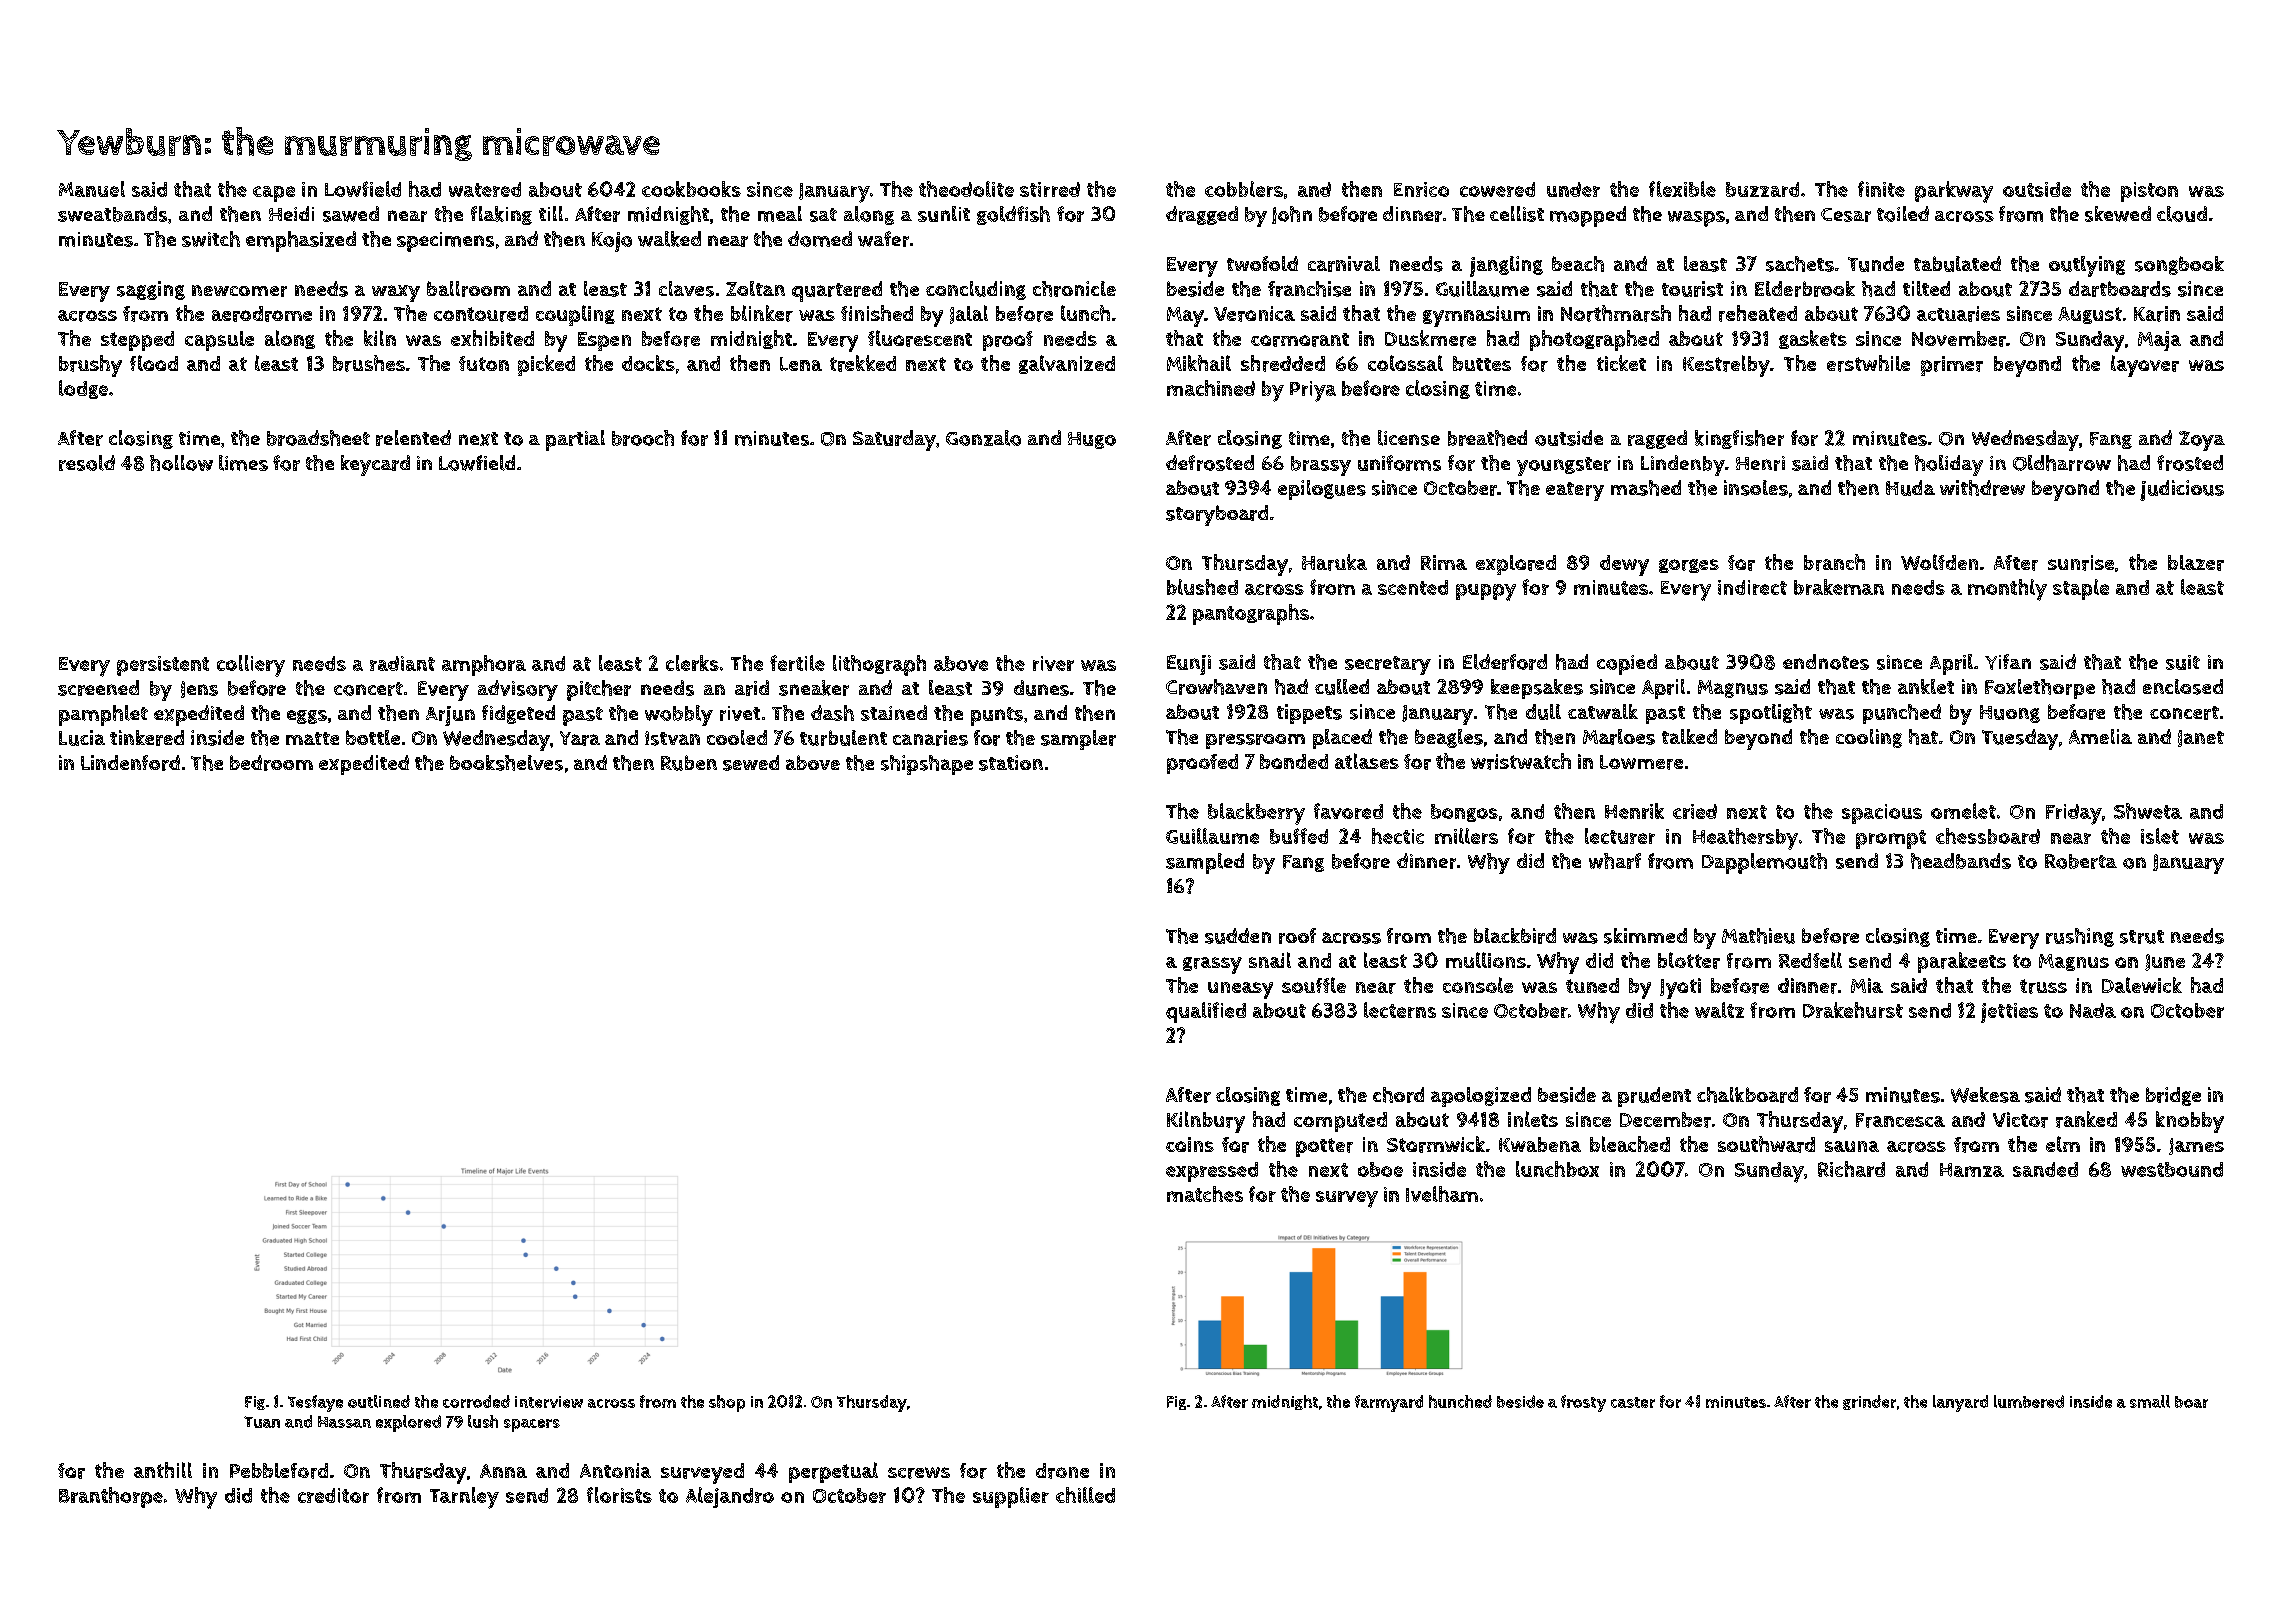 Image resolution: width=2282 pixels, height=1614 pixels. What do you see at coordinates (1254, 314) in the screenshot?
I see `Veronica` at bounding box center [1254, 314].
